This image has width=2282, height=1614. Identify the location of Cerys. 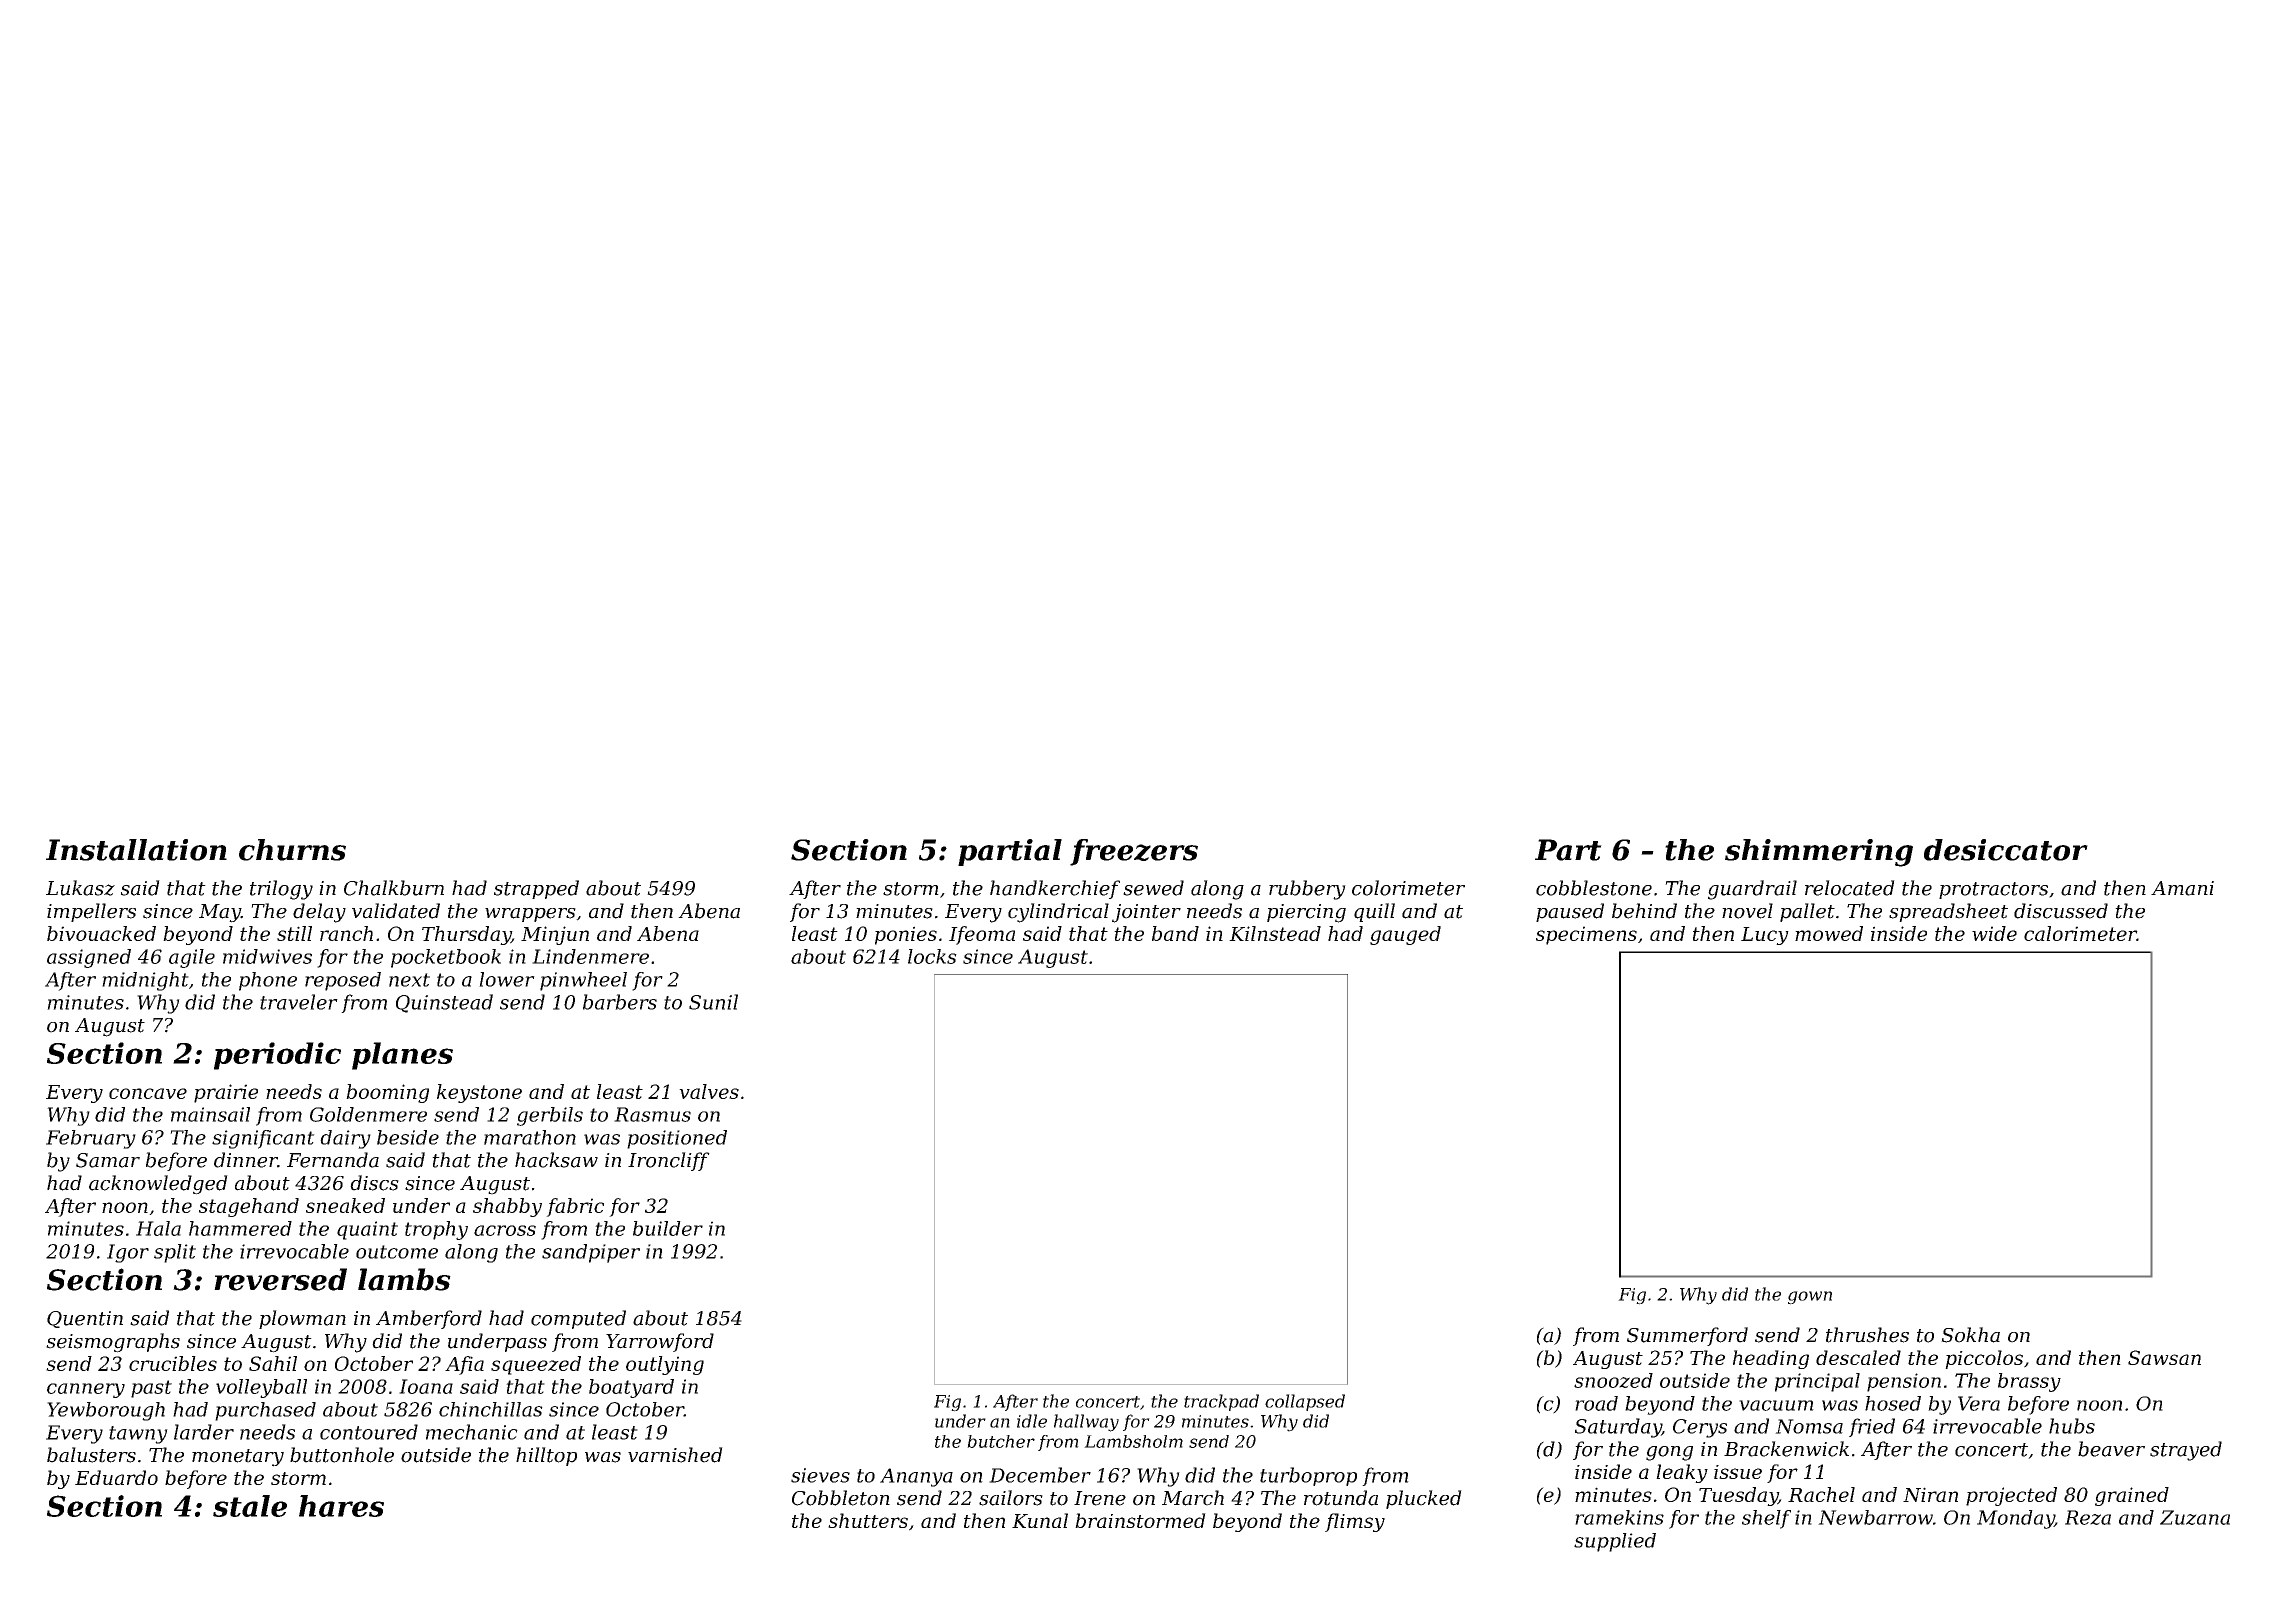
(1700, 1428).
